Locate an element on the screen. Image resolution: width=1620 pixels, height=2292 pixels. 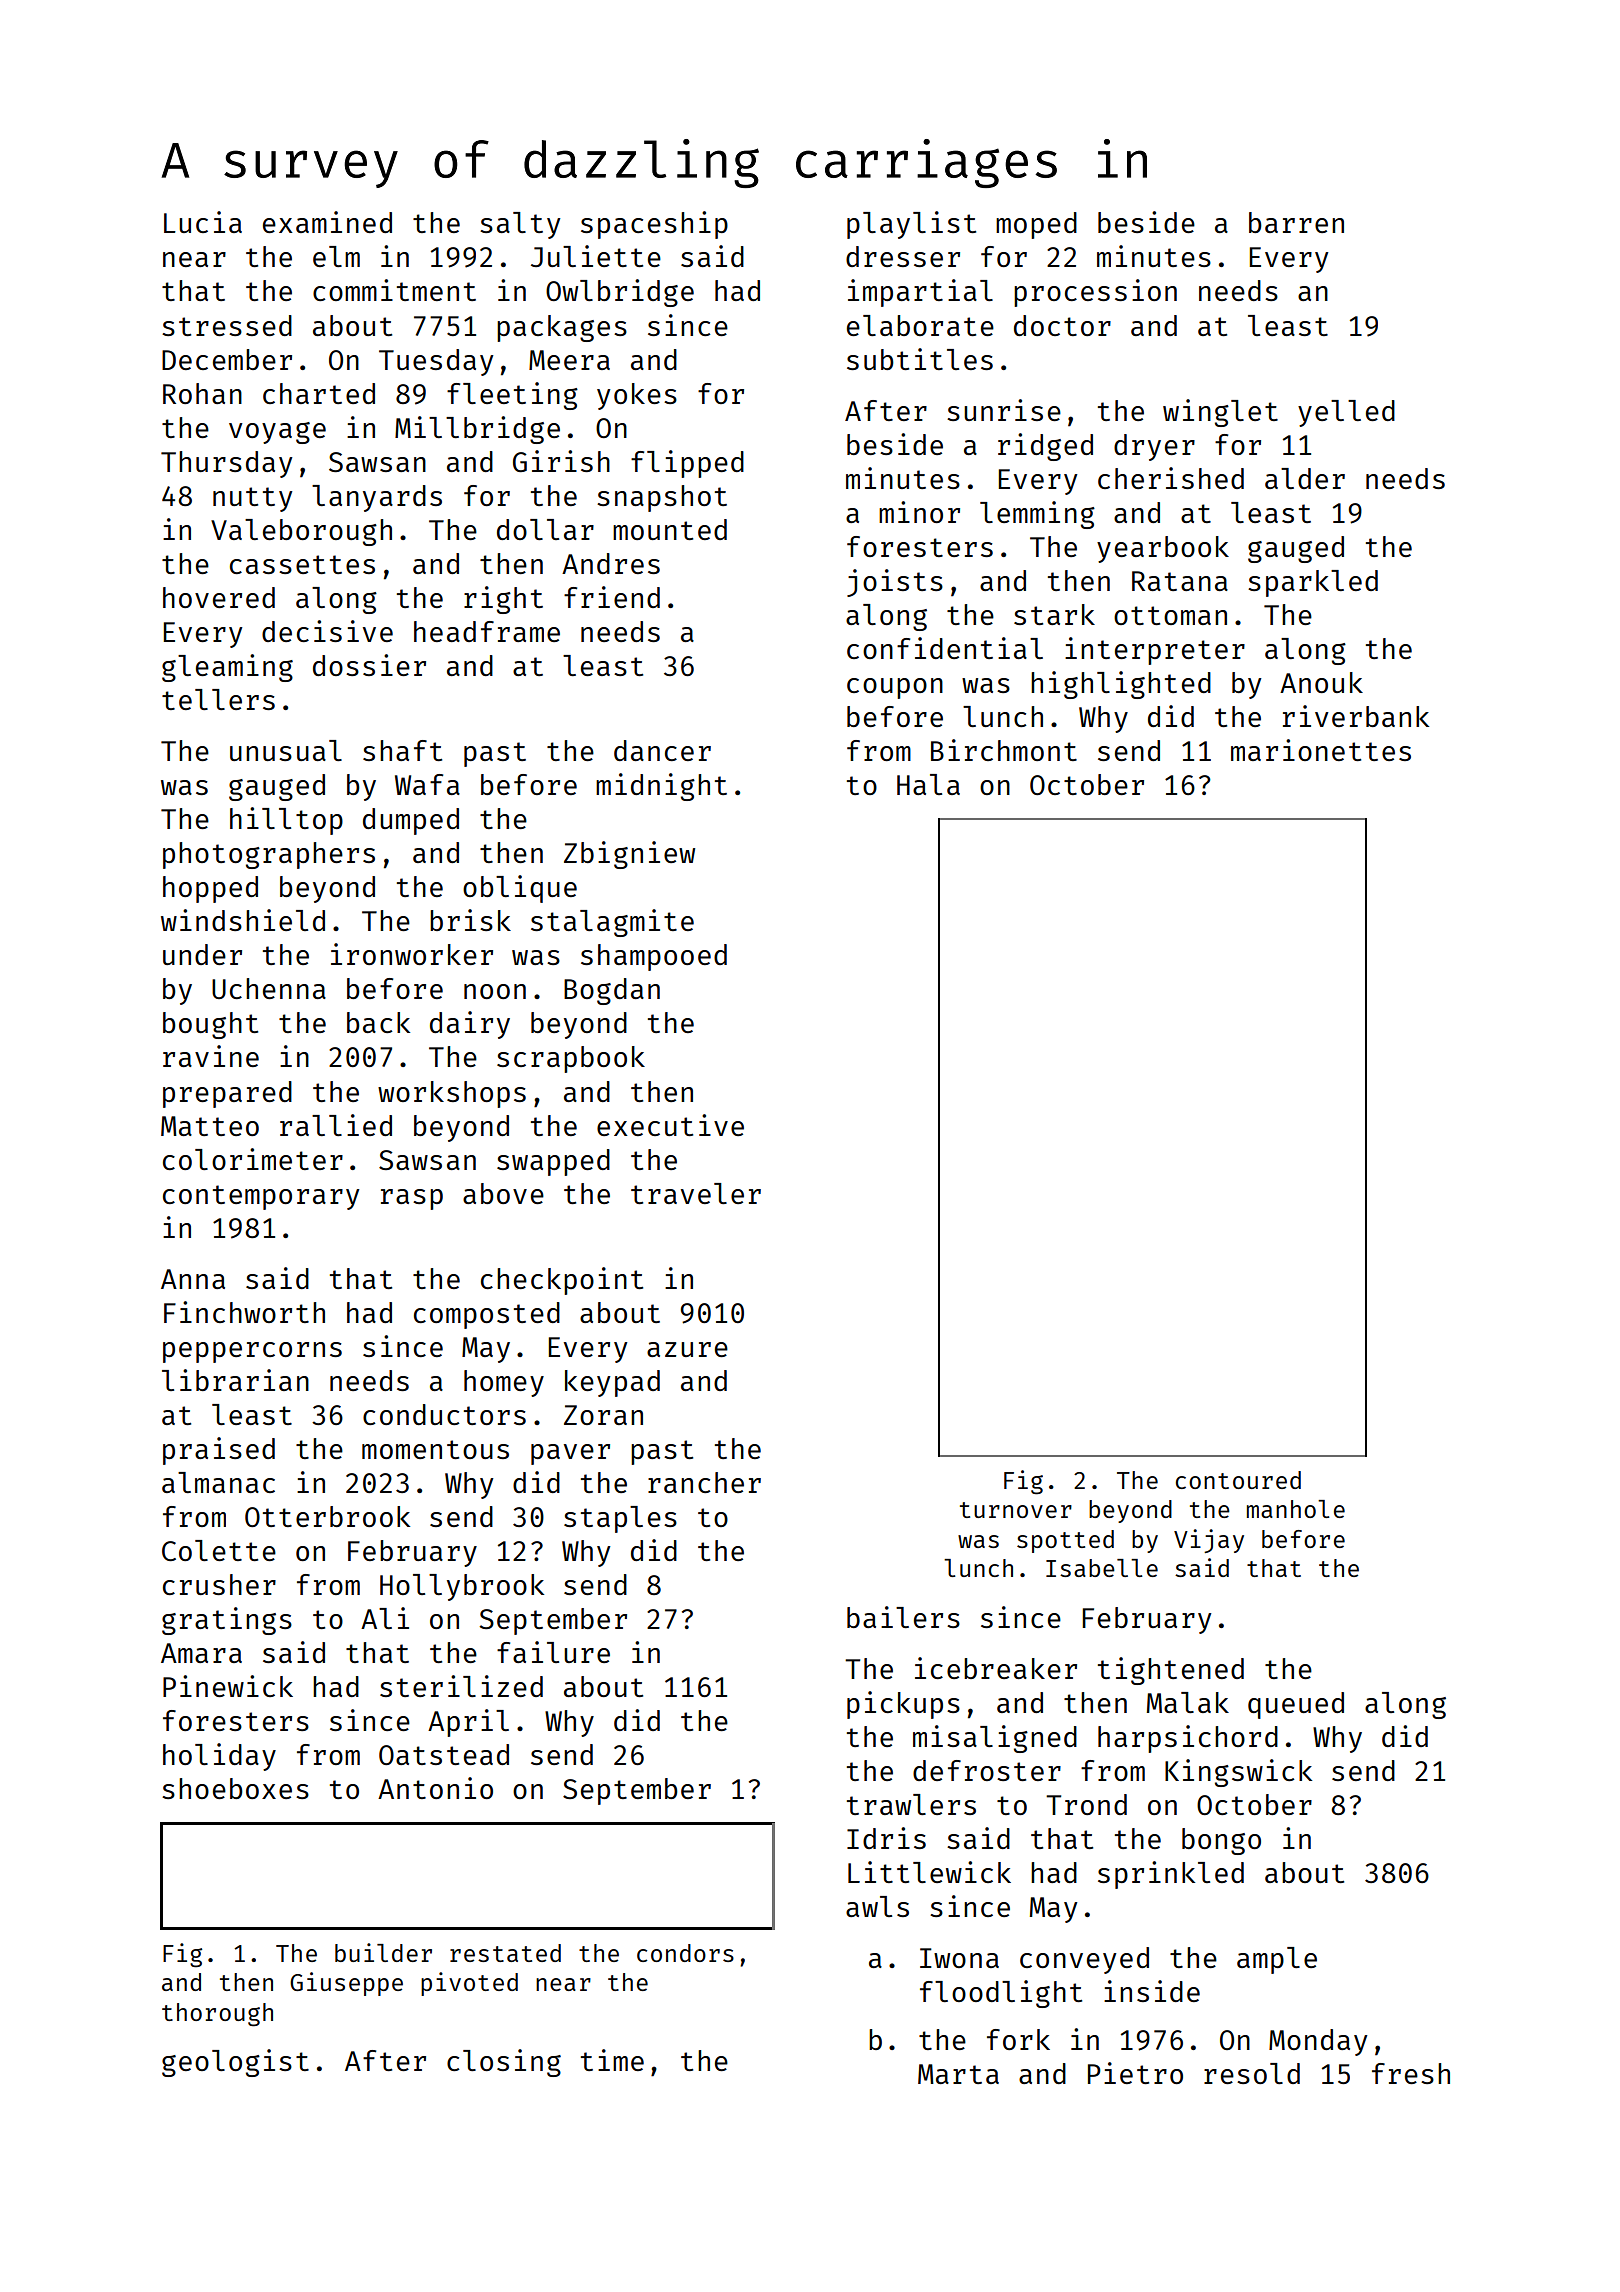
awls is located at coordinates (877, 1906).
